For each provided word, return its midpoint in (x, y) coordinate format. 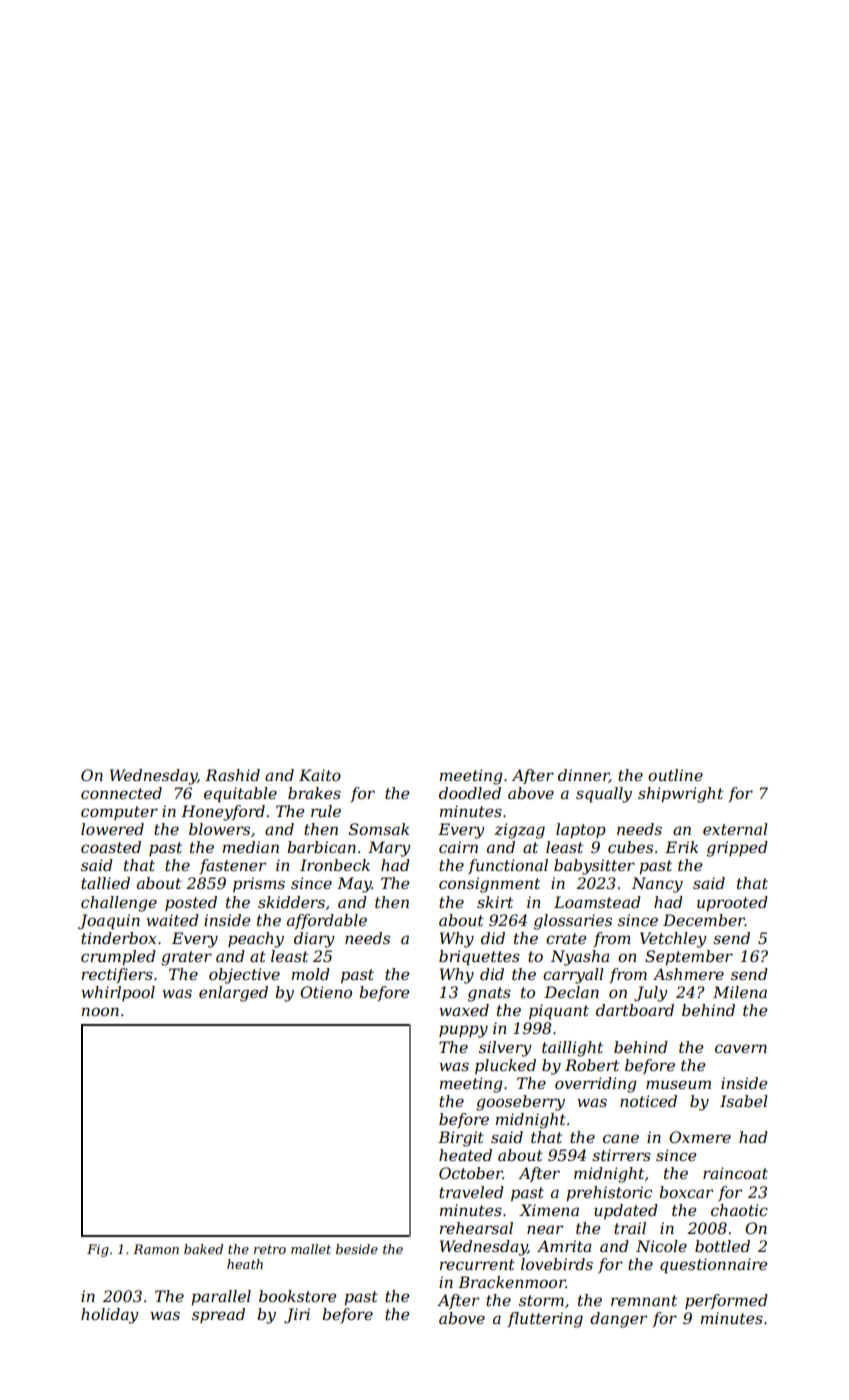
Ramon (156, 1249)
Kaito (320, 775)
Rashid (232, 775)
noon (100, 1011)
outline (675, 775)
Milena (740, 992)
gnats (489, 994)
